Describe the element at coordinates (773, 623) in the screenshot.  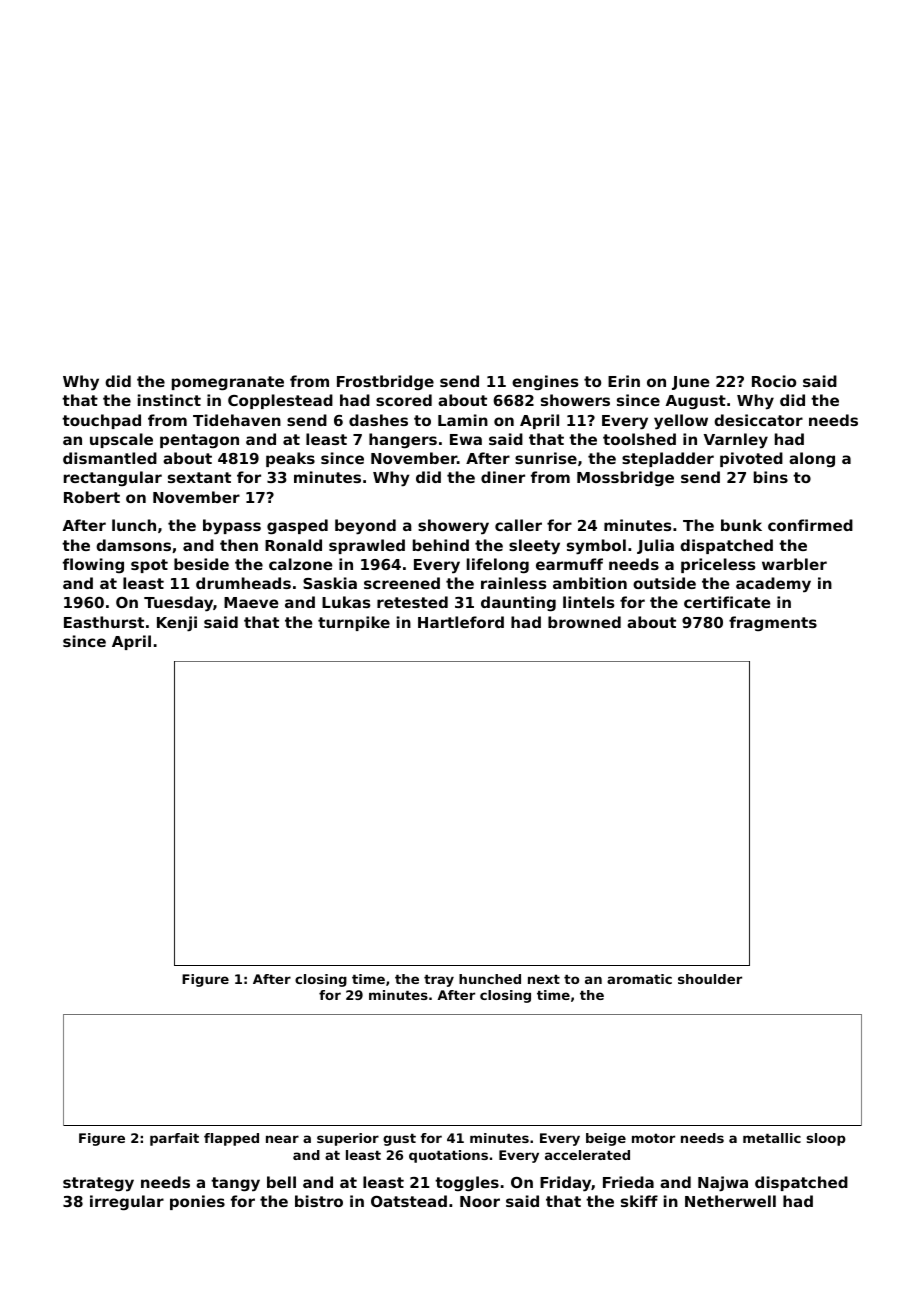
I see `fragments` at that location.
